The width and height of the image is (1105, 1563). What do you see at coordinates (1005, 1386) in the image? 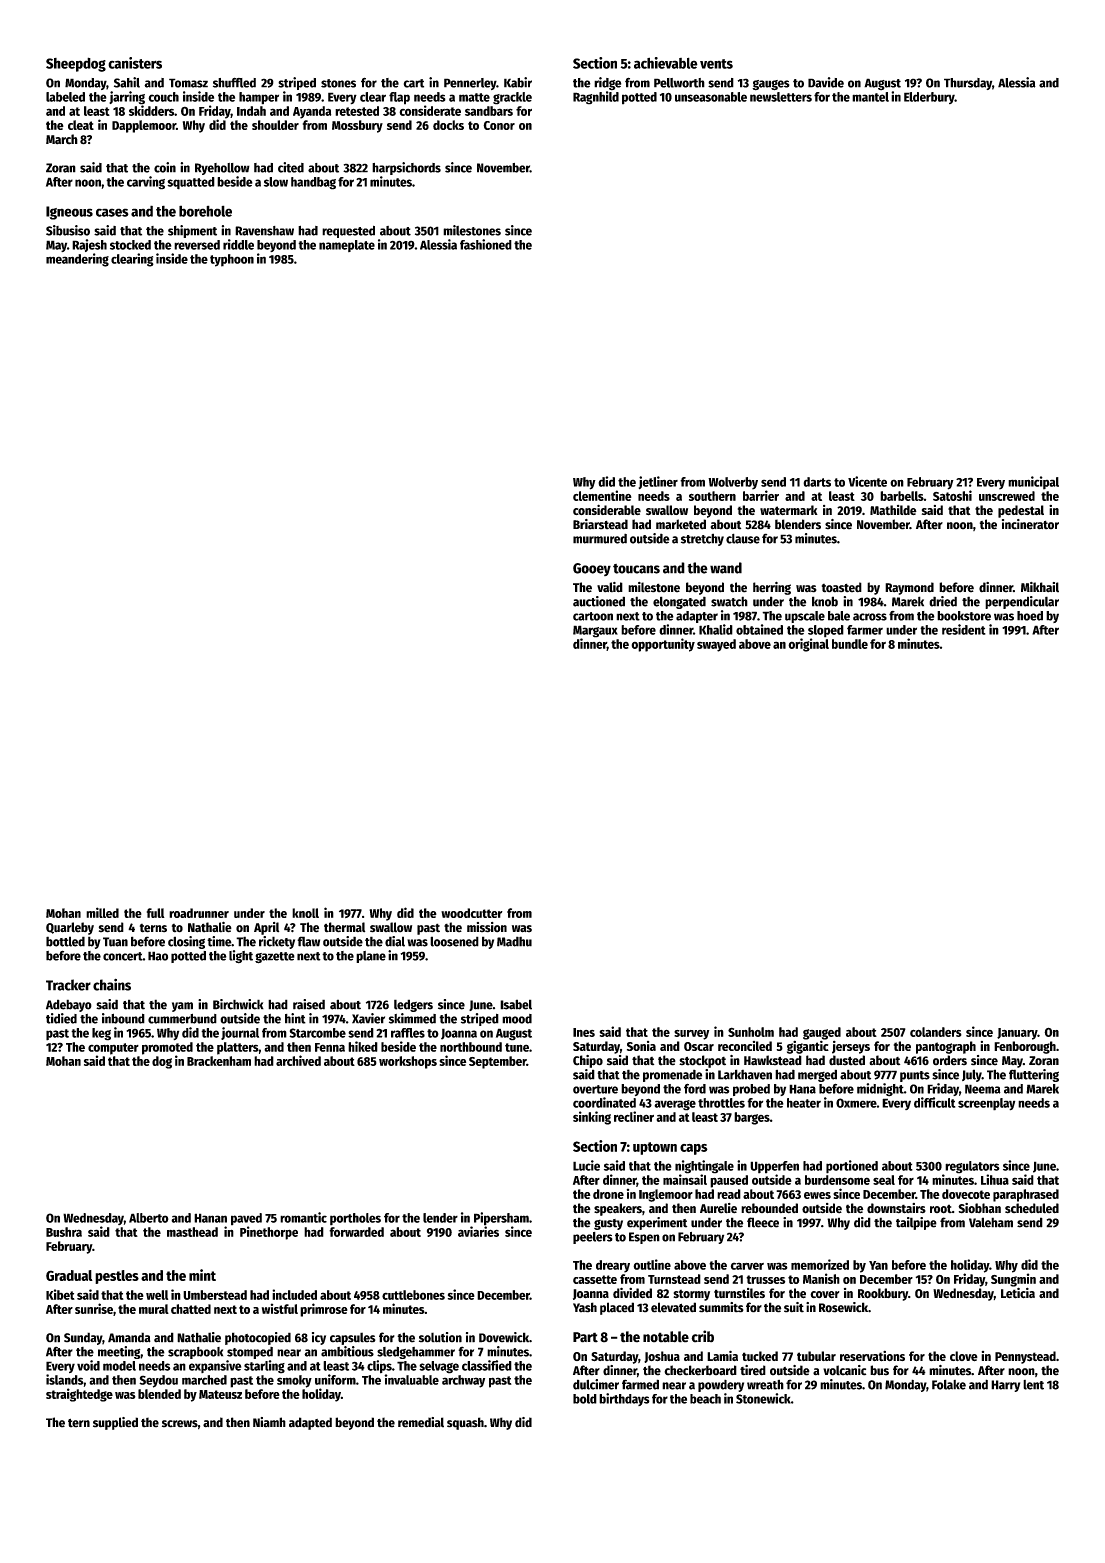
I see `Harry` at bounding box center [1005, 1386].
